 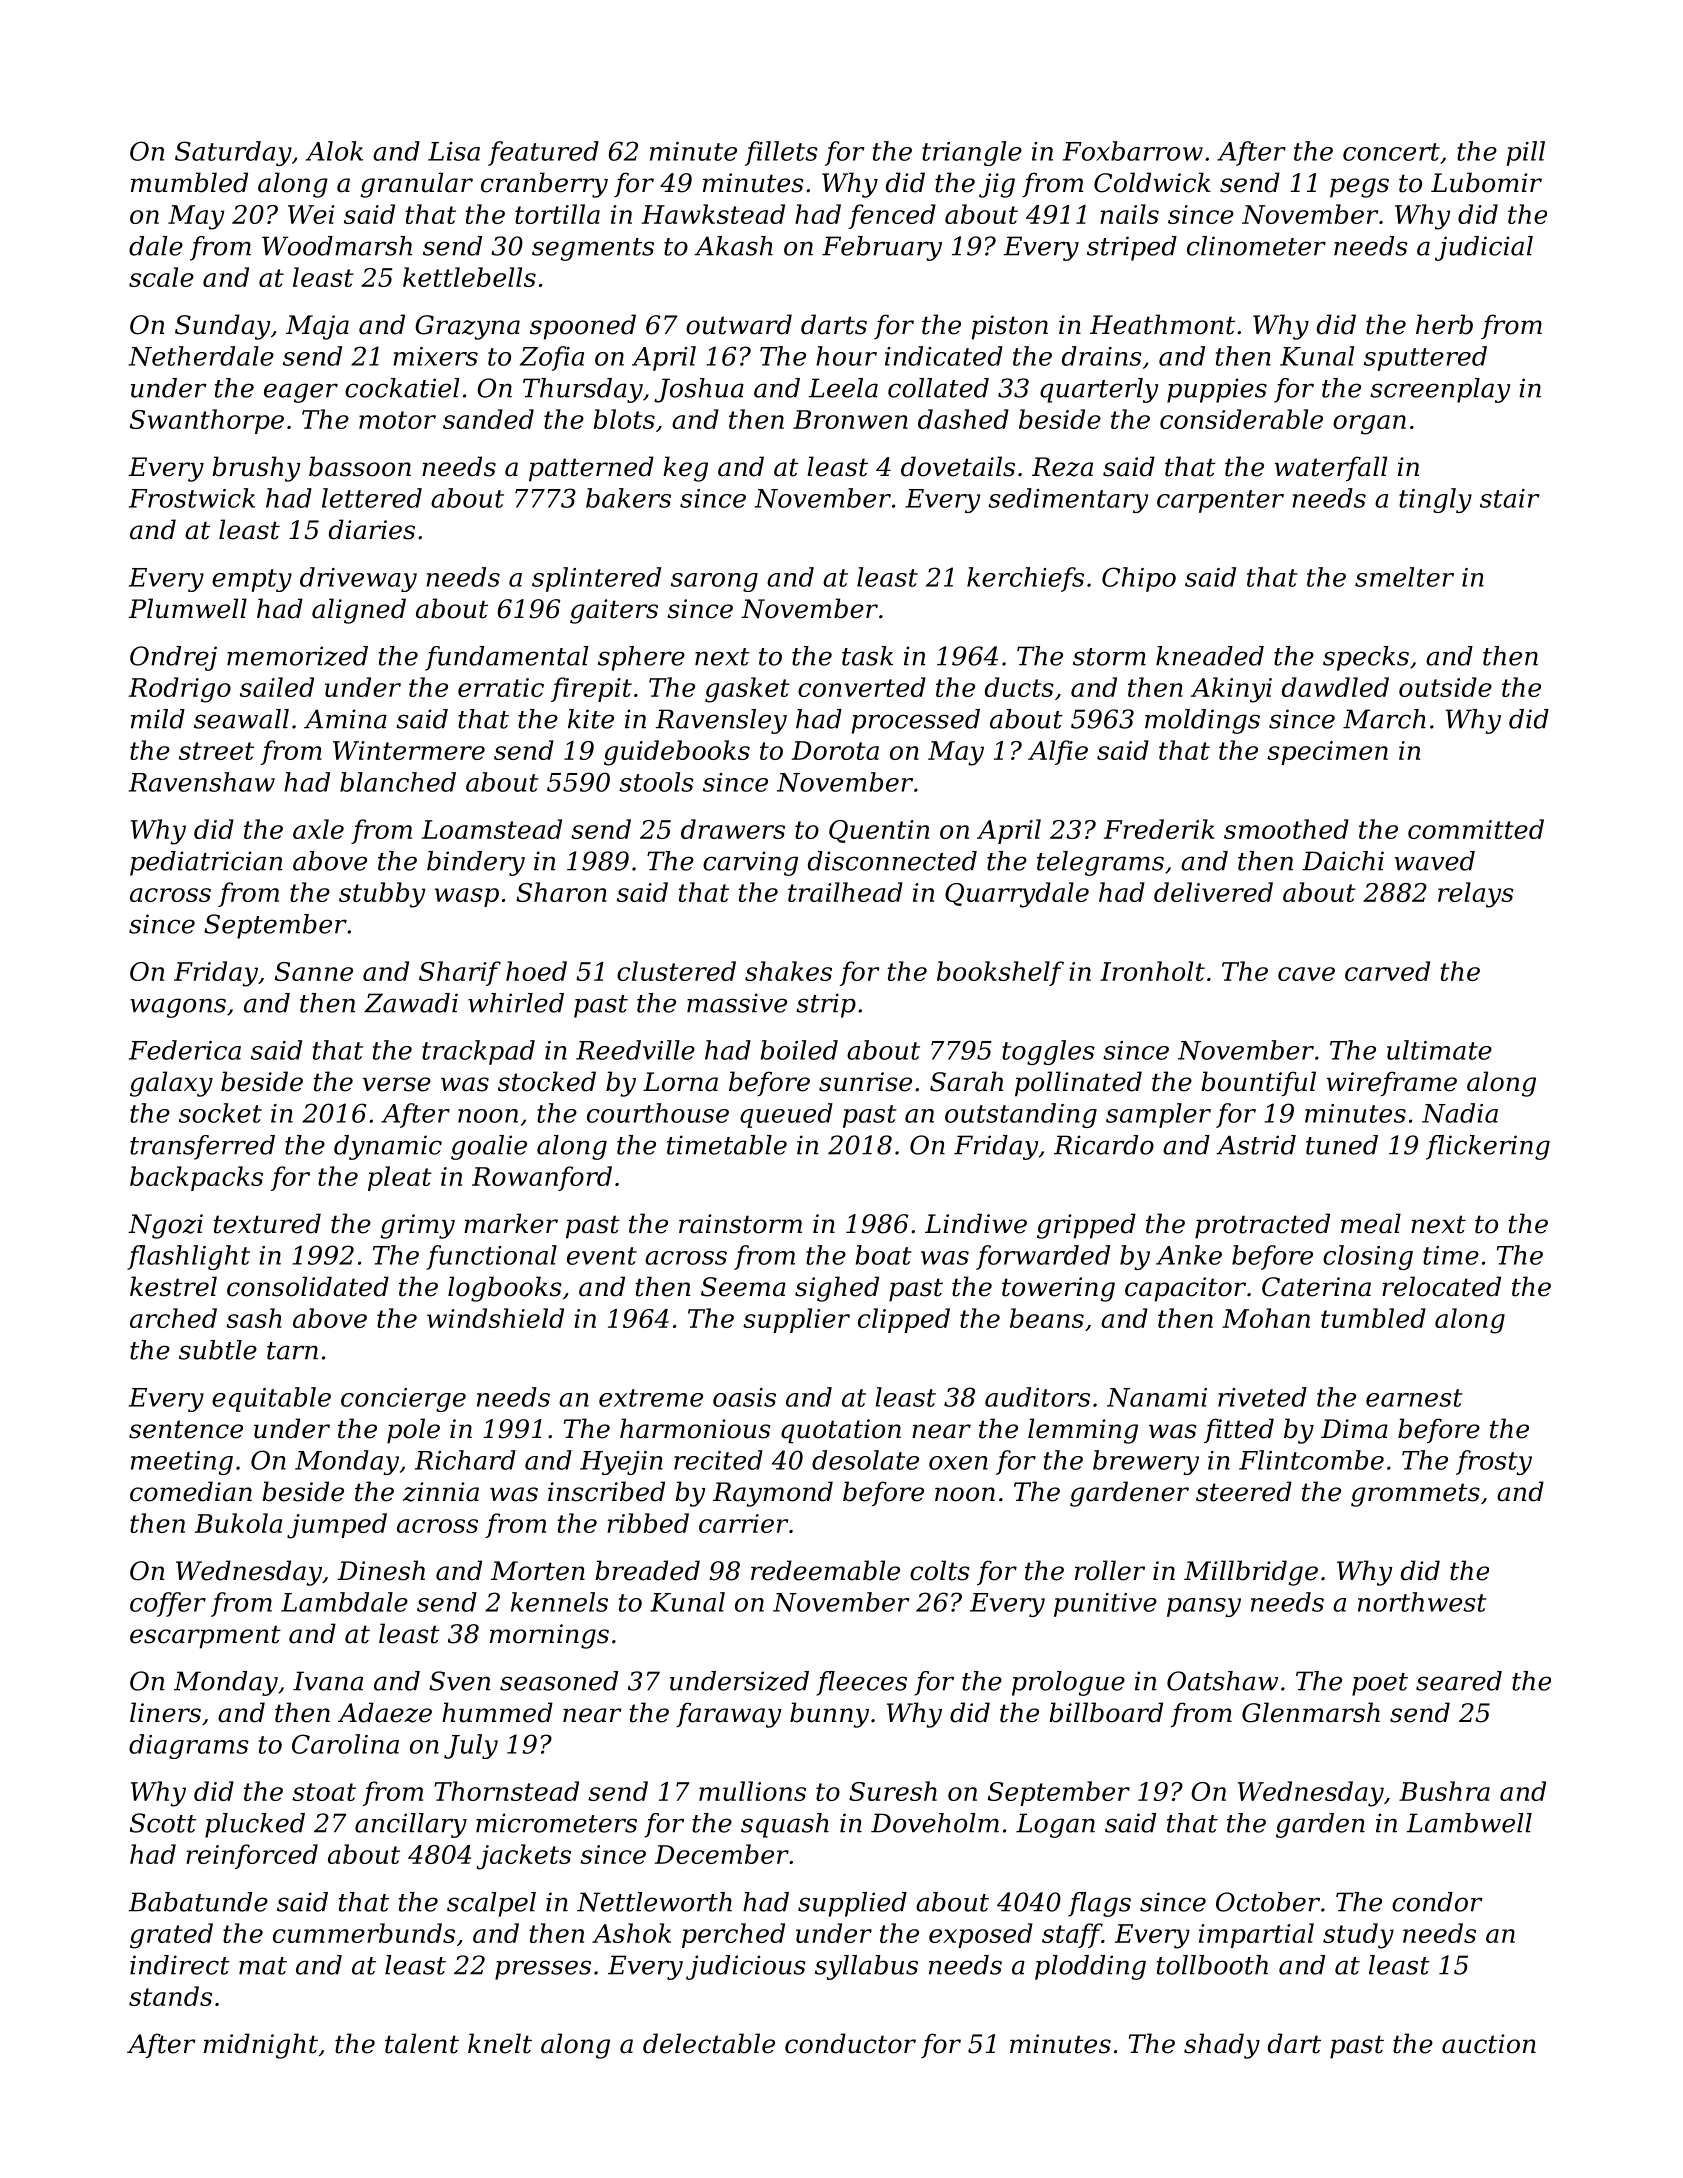 What do you see at coordinates (788, 971) in the screenshot?
I see `shakes` at bounding box center [788, 971].
